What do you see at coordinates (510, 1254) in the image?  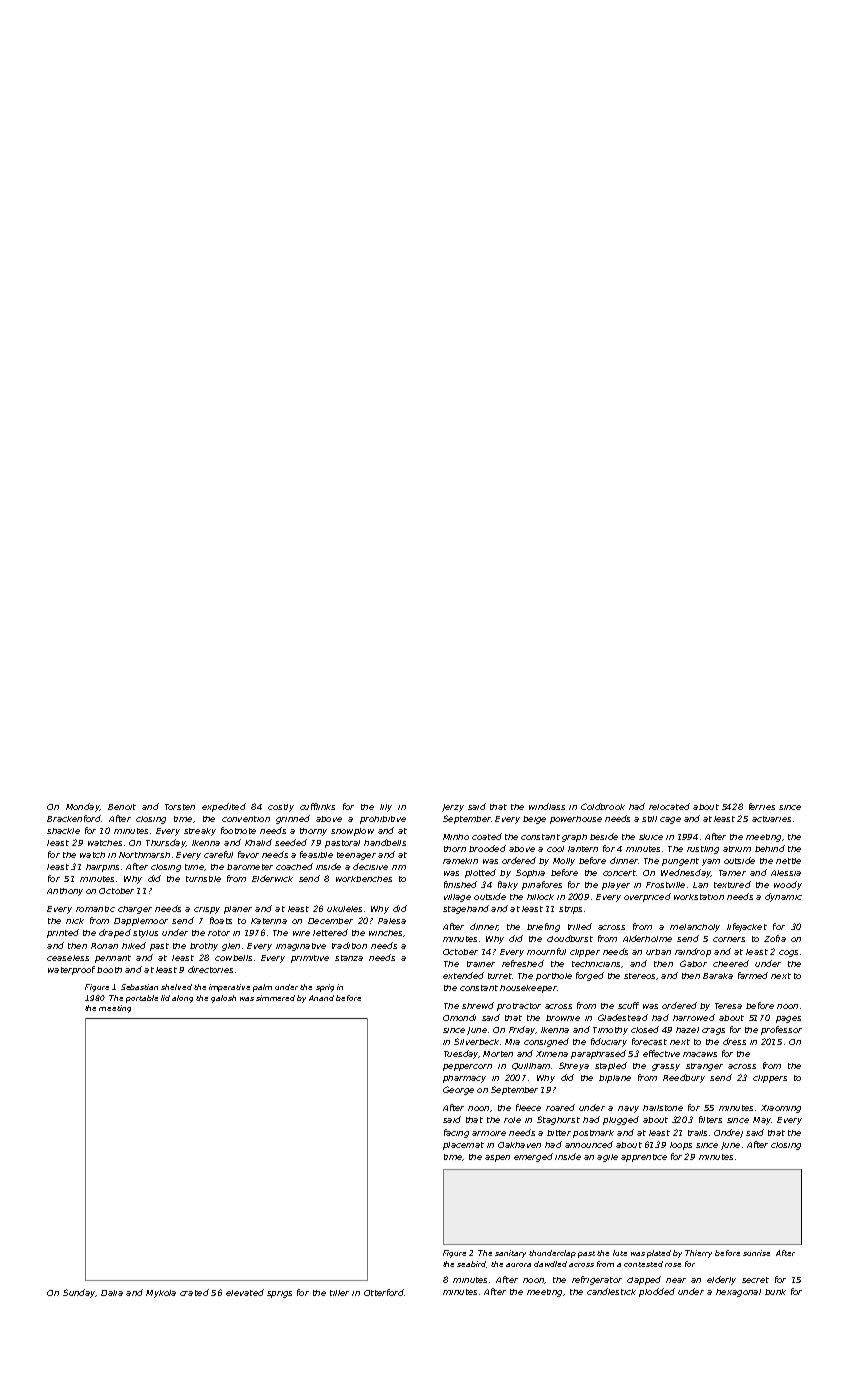 I see `sanitary` at bounding box center [510, 1254].
